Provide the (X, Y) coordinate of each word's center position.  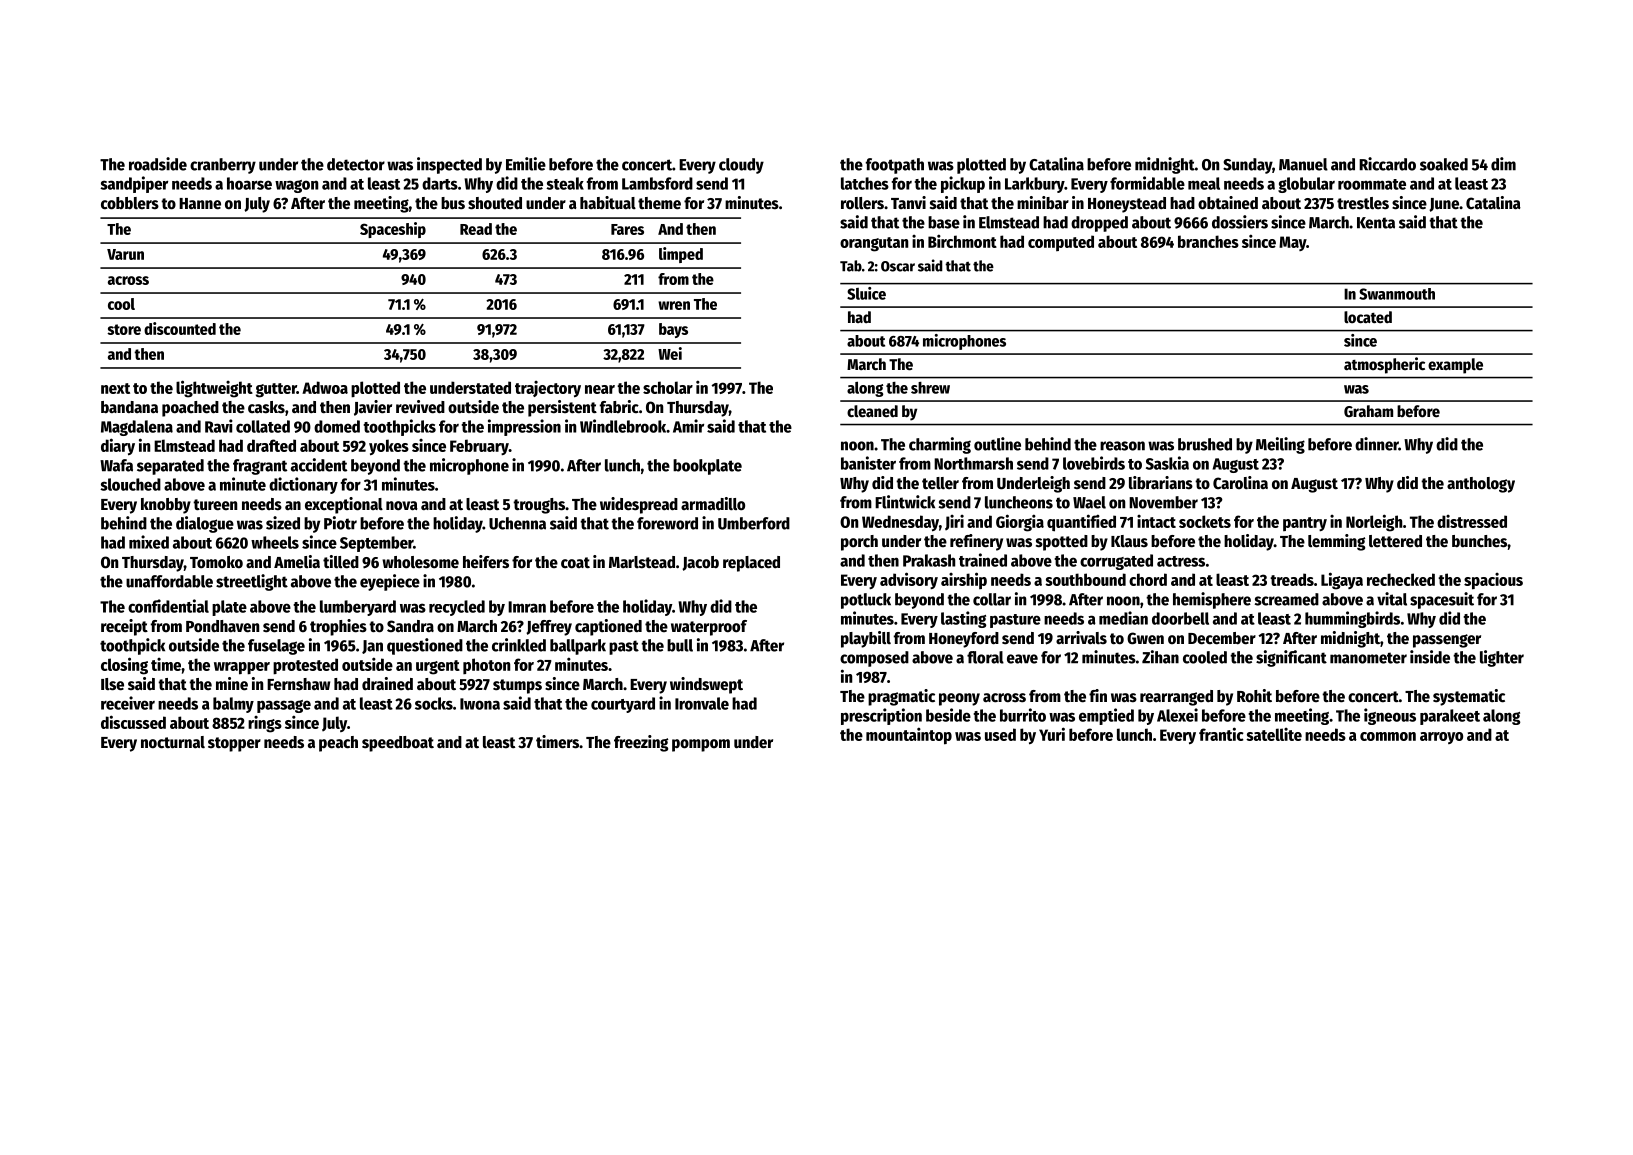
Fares (627, 229)
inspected (449, 165)
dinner (1377, 444)
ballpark (578, 647)
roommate (1372, 184)
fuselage (276, 647)
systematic (1469, 697)
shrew (930, 388)
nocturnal (173, 742)
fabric (619, 406)
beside (948, 715)
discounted (180, 328)
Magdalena (137, 428)
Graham (1368, 411)
